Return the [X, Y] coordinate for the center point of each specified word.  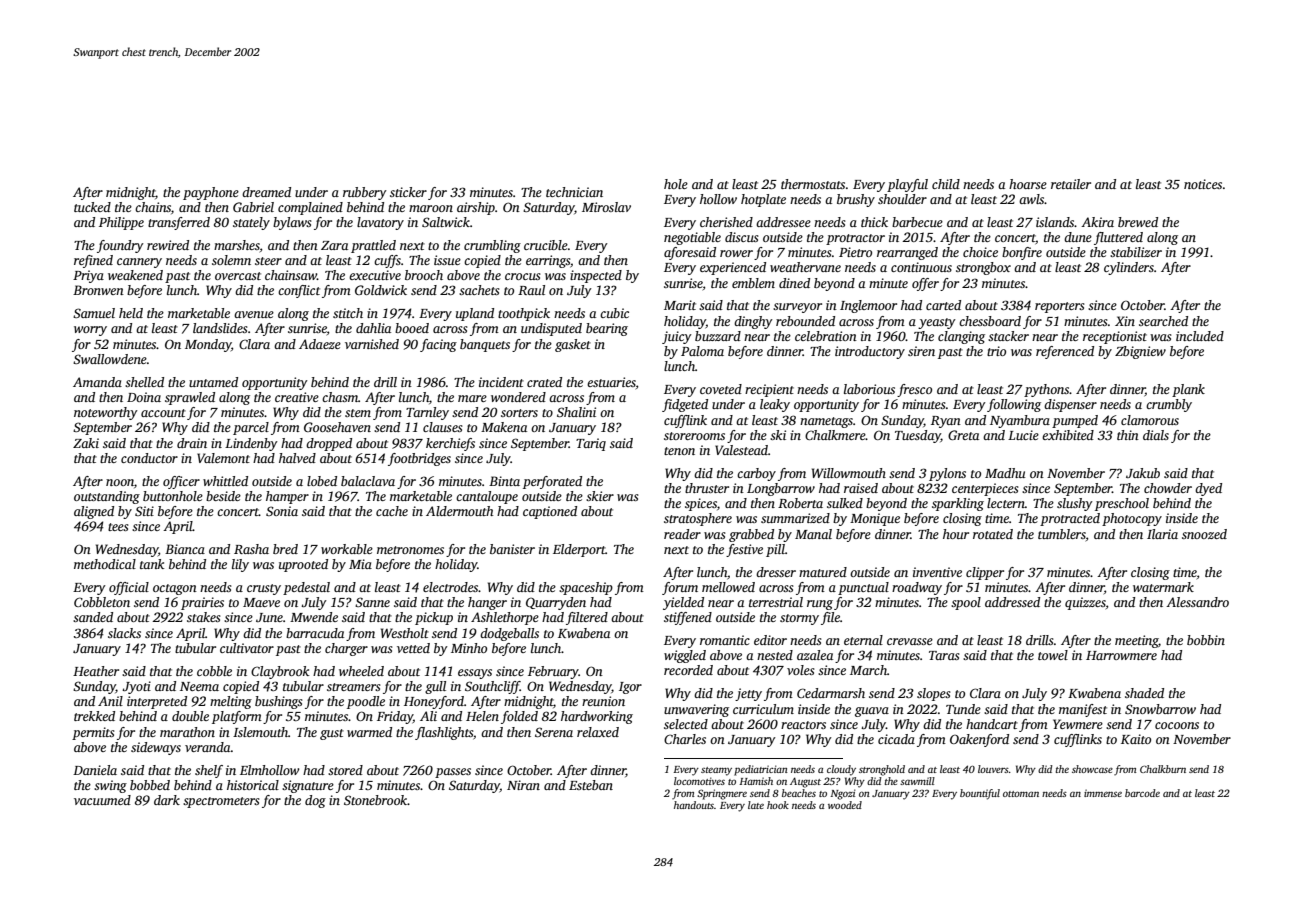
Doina [144, 397]
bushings [279, 702]
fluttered [1118, 238]
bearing [607, 329]
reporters [1060, 307]
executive [375, 275]
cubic [614, 313]
